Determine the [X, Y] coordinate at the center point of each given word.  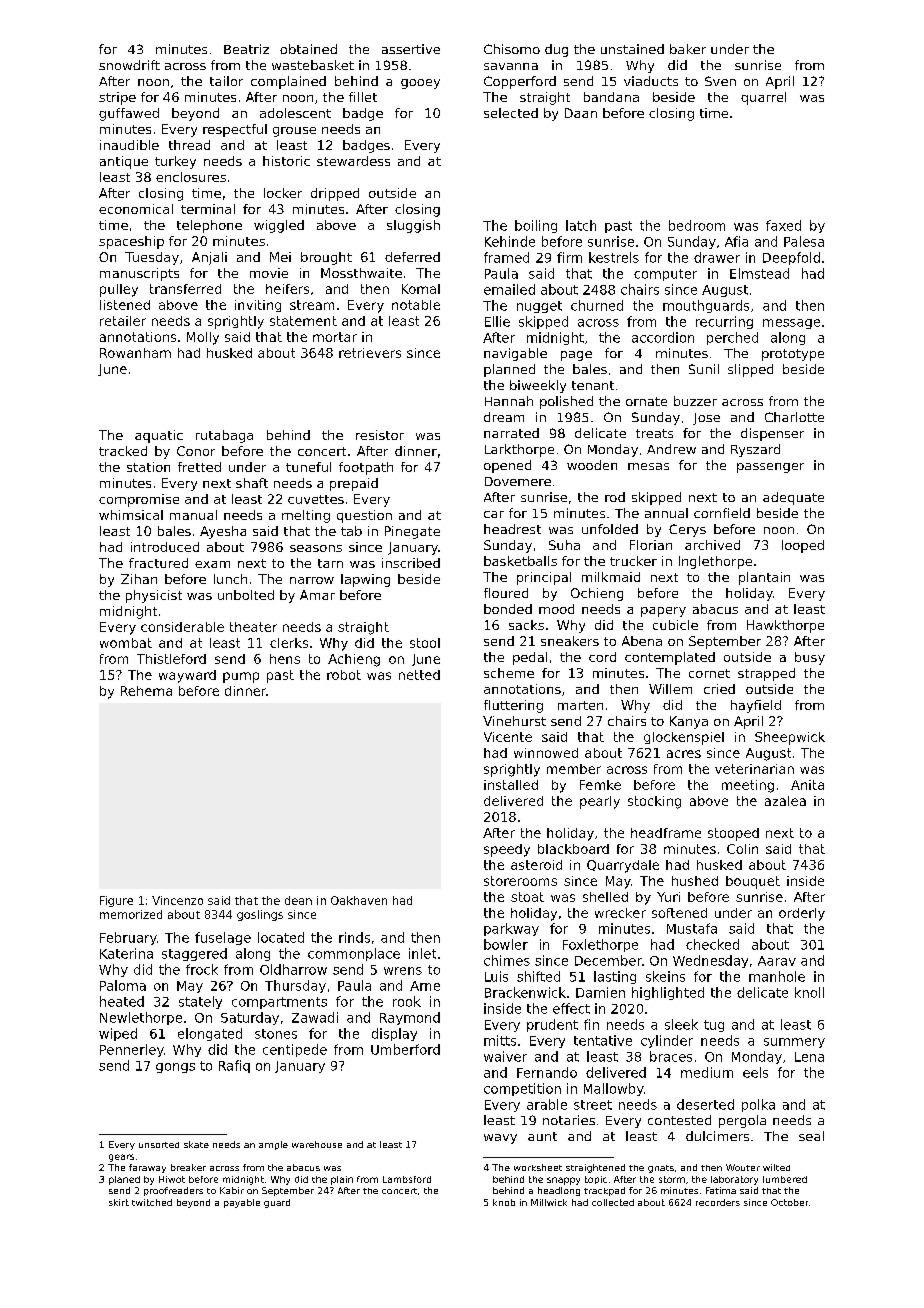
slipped [750, 370]
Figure [116, 901]
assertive [411, 49]
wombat [126, 643]
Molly [203, 338]
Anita [807, 785]
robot [344, 675]
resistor [380, 435]
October [789, 1202]
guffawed [129, 114]
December [608, 960]
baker [688, 49]
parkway [511, 929]
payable [242, 1203]
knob [504, 1202]
